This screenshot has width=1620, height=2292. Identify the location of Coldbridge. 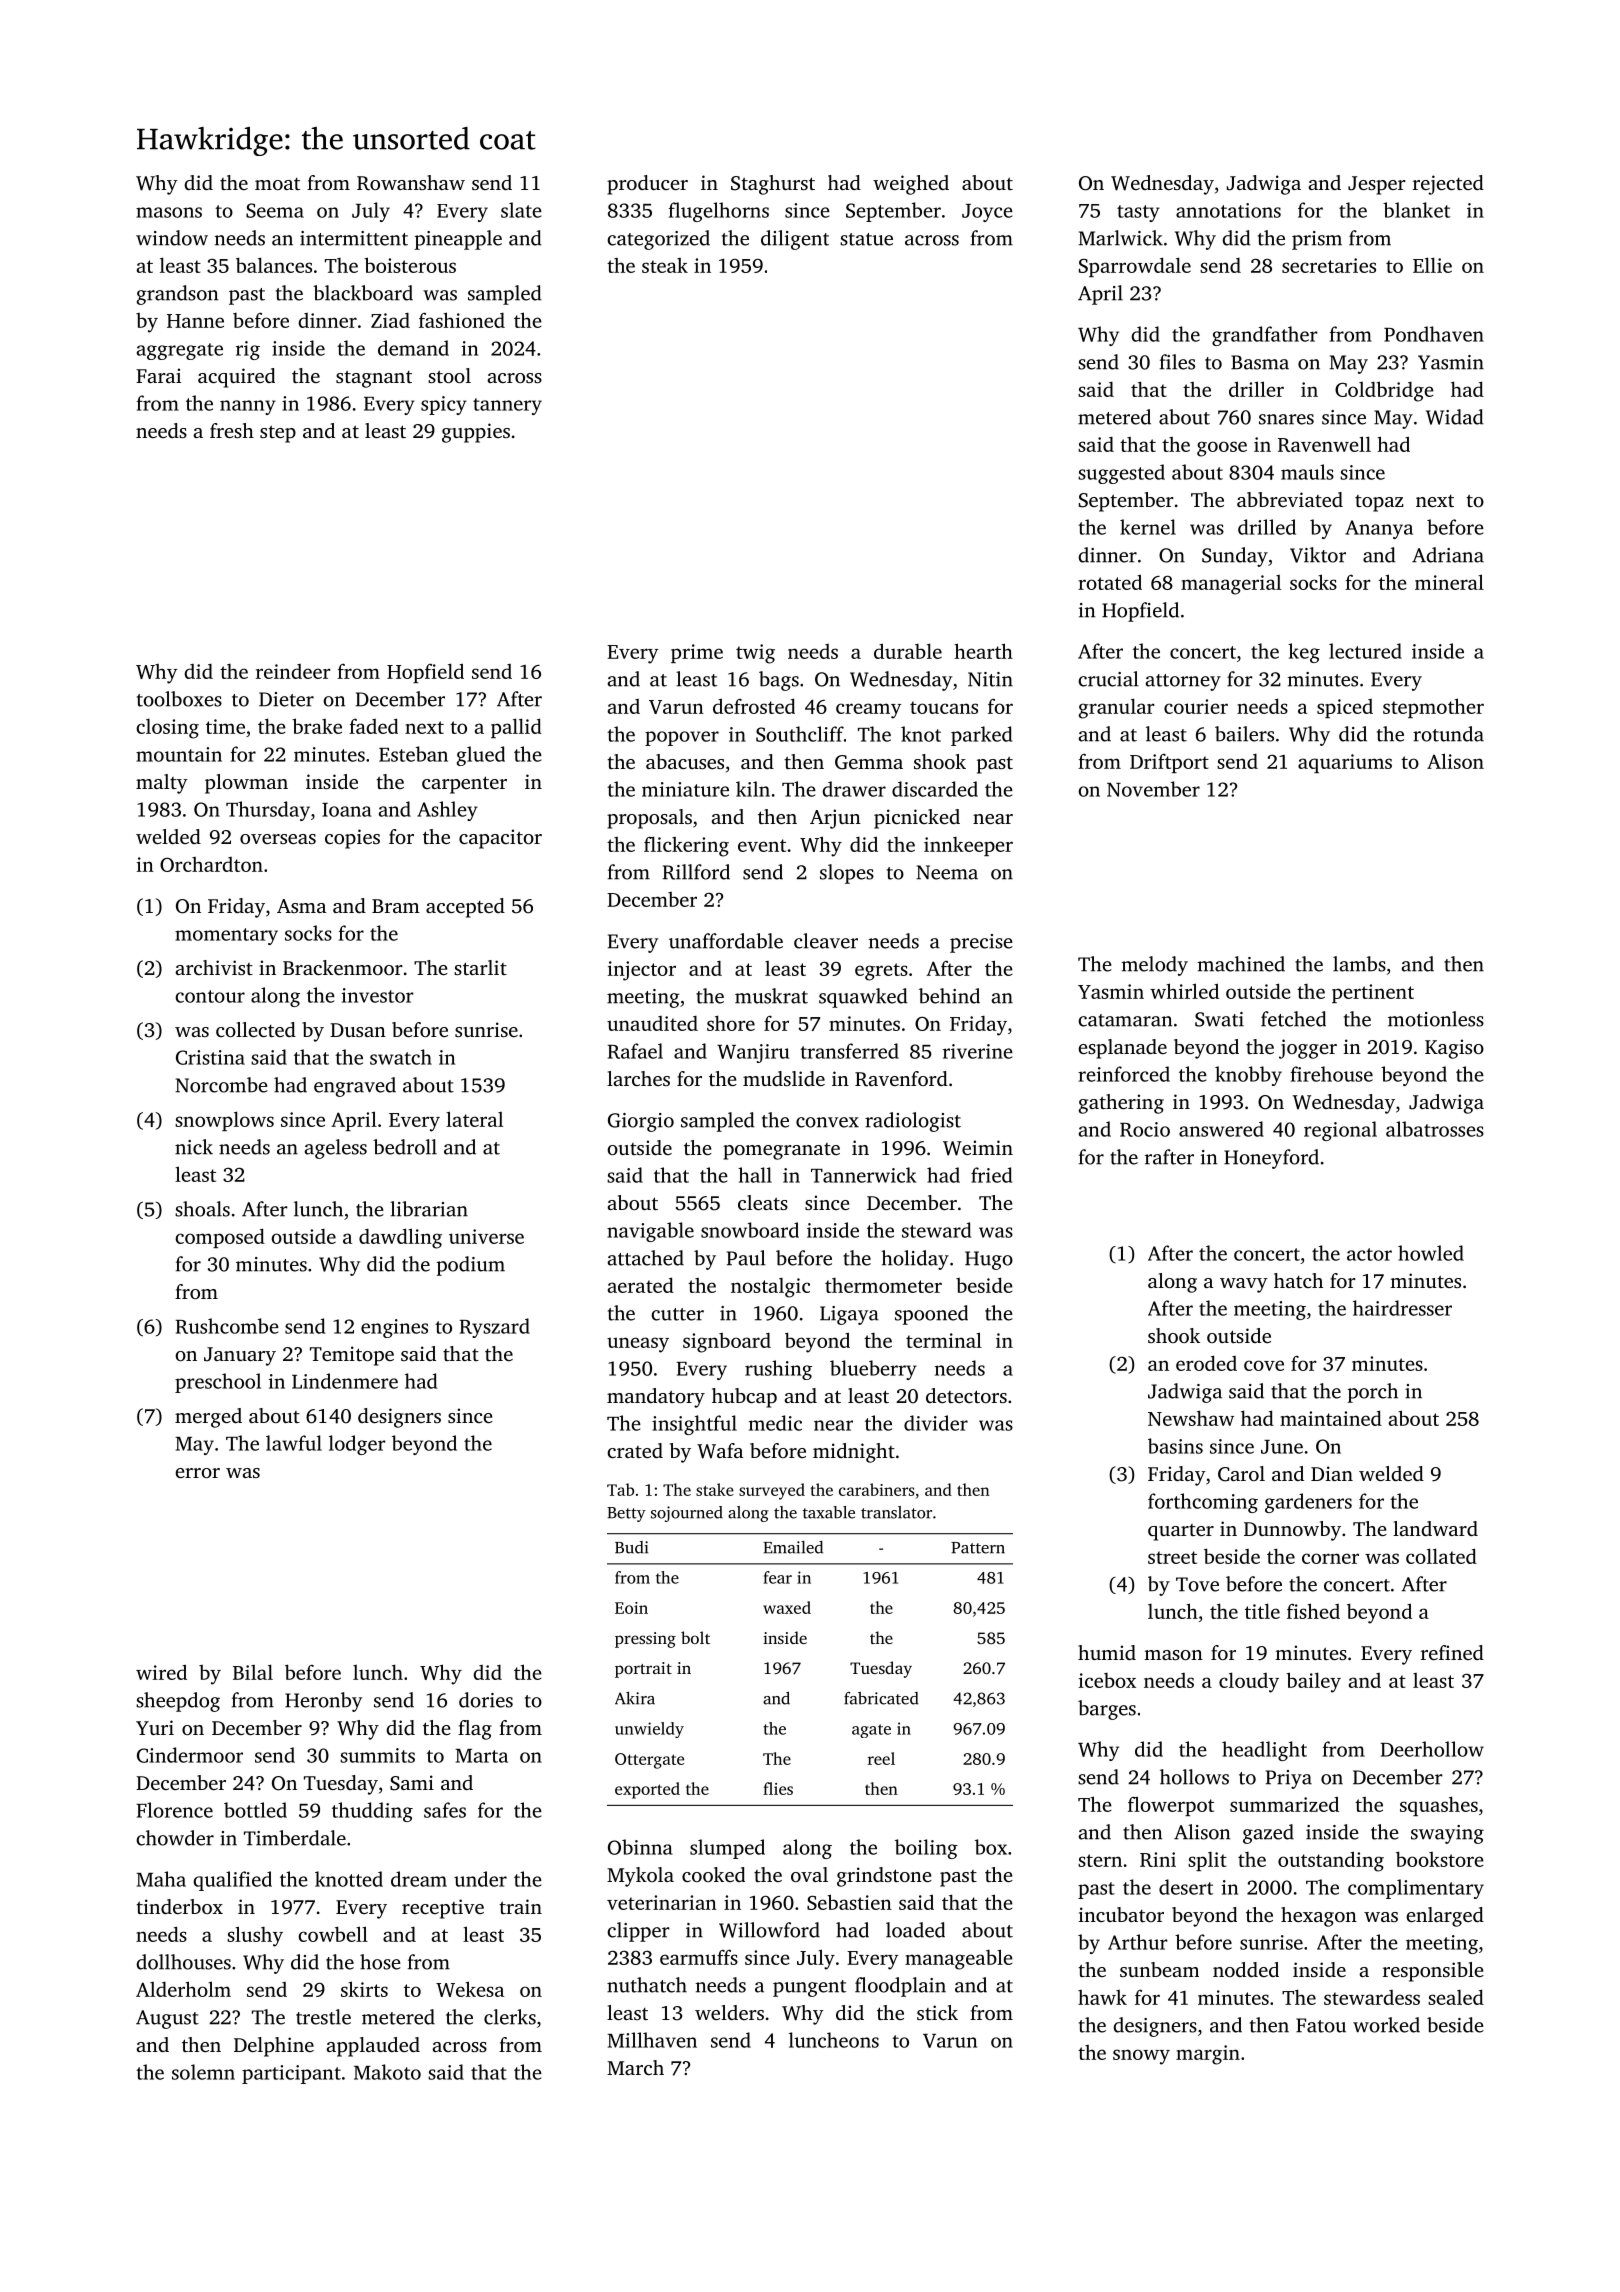
(1384, 391).
